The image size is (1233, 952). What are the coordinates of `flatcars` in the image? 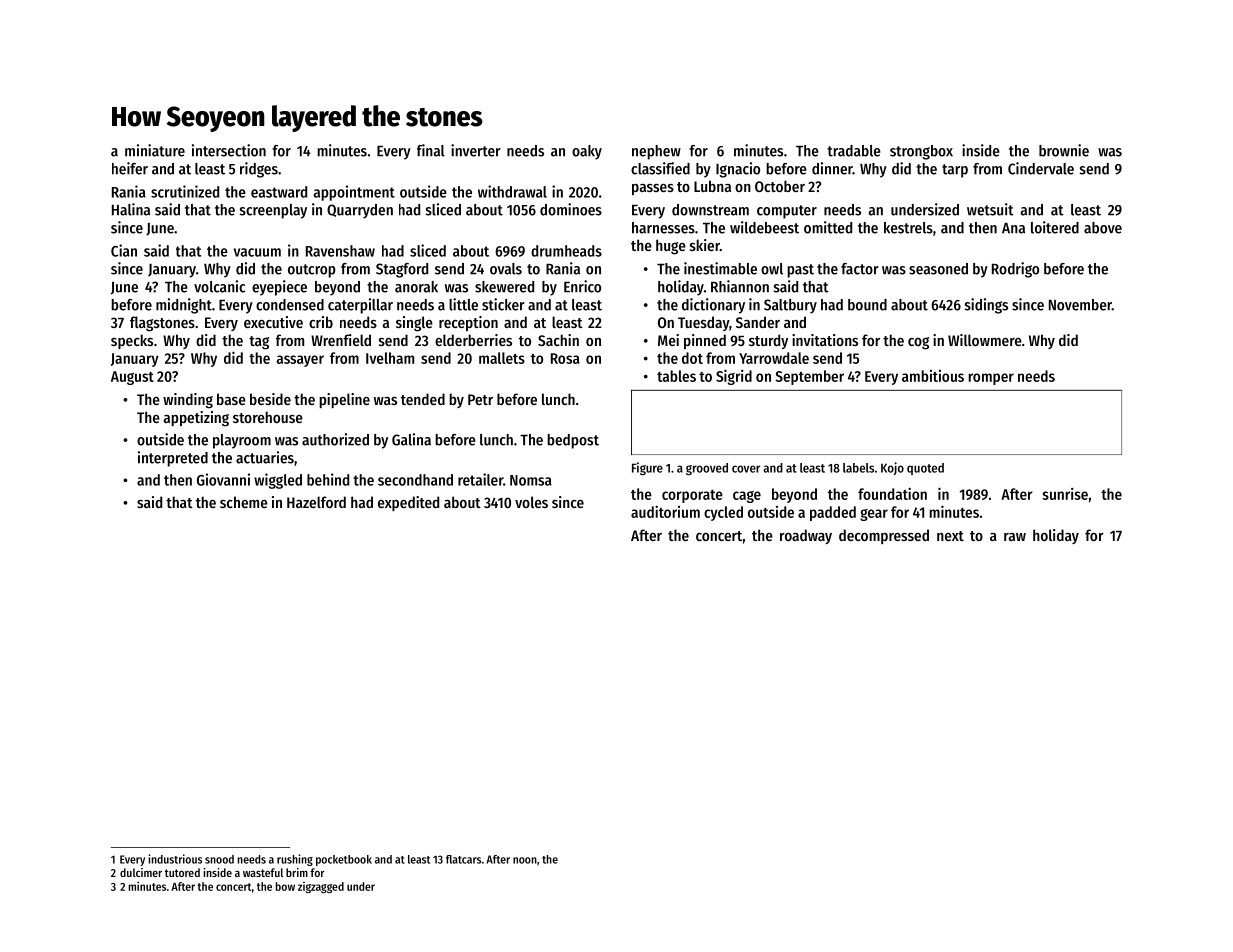 It's located at (463, 859).
